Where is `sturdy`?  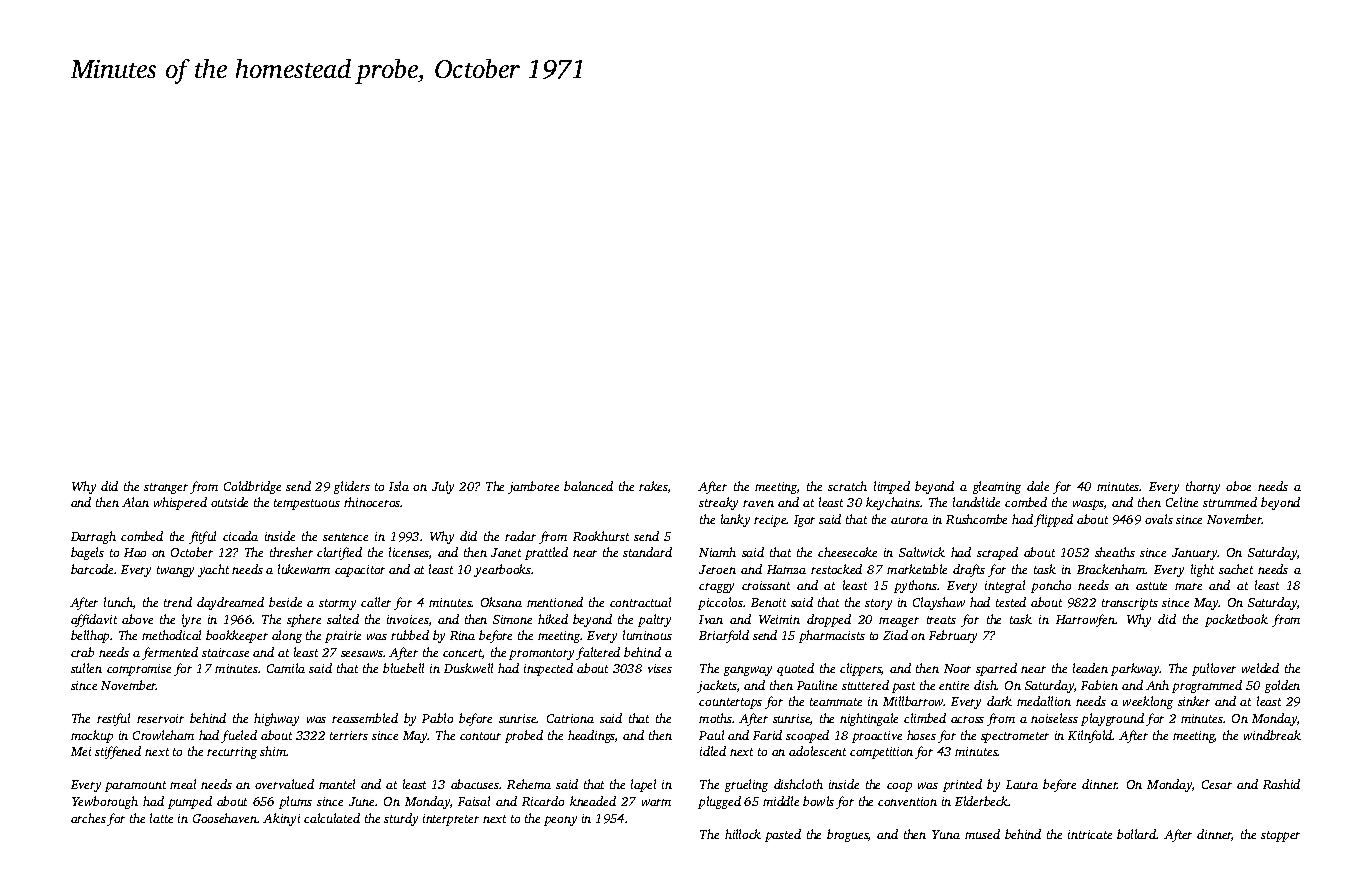 sturdy is located at coordinates (401, 819).
